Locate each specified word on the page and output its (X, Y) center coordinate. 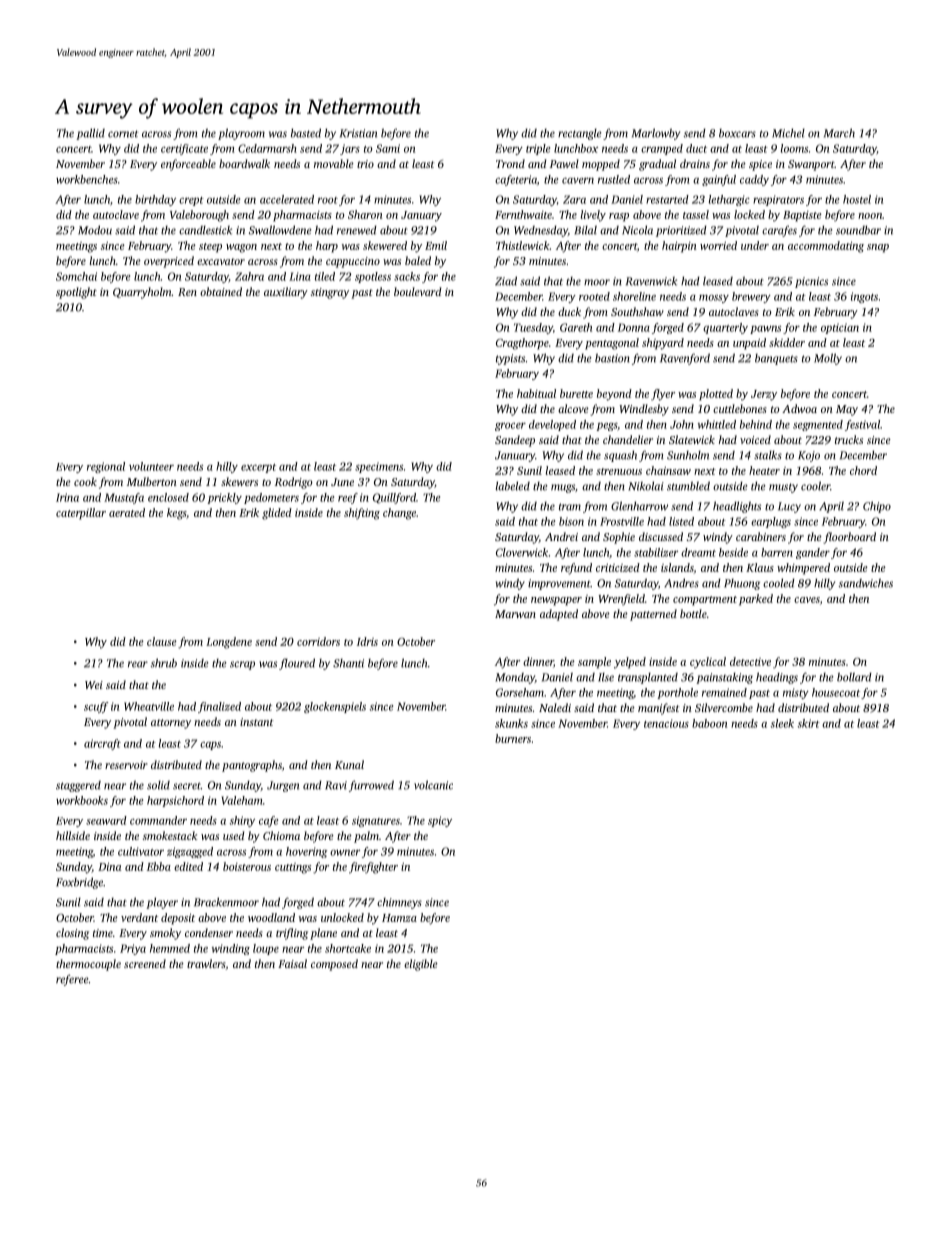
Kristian (358, 133)
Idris (367, 641)
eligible (421, 965)
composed (334, 965)
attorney (171, 724)
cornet (123, 134)
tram (570, 507)
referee (72, 980)
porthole (677, 693)
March (839, 133)
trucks (849, 439)
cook (85, 481)
